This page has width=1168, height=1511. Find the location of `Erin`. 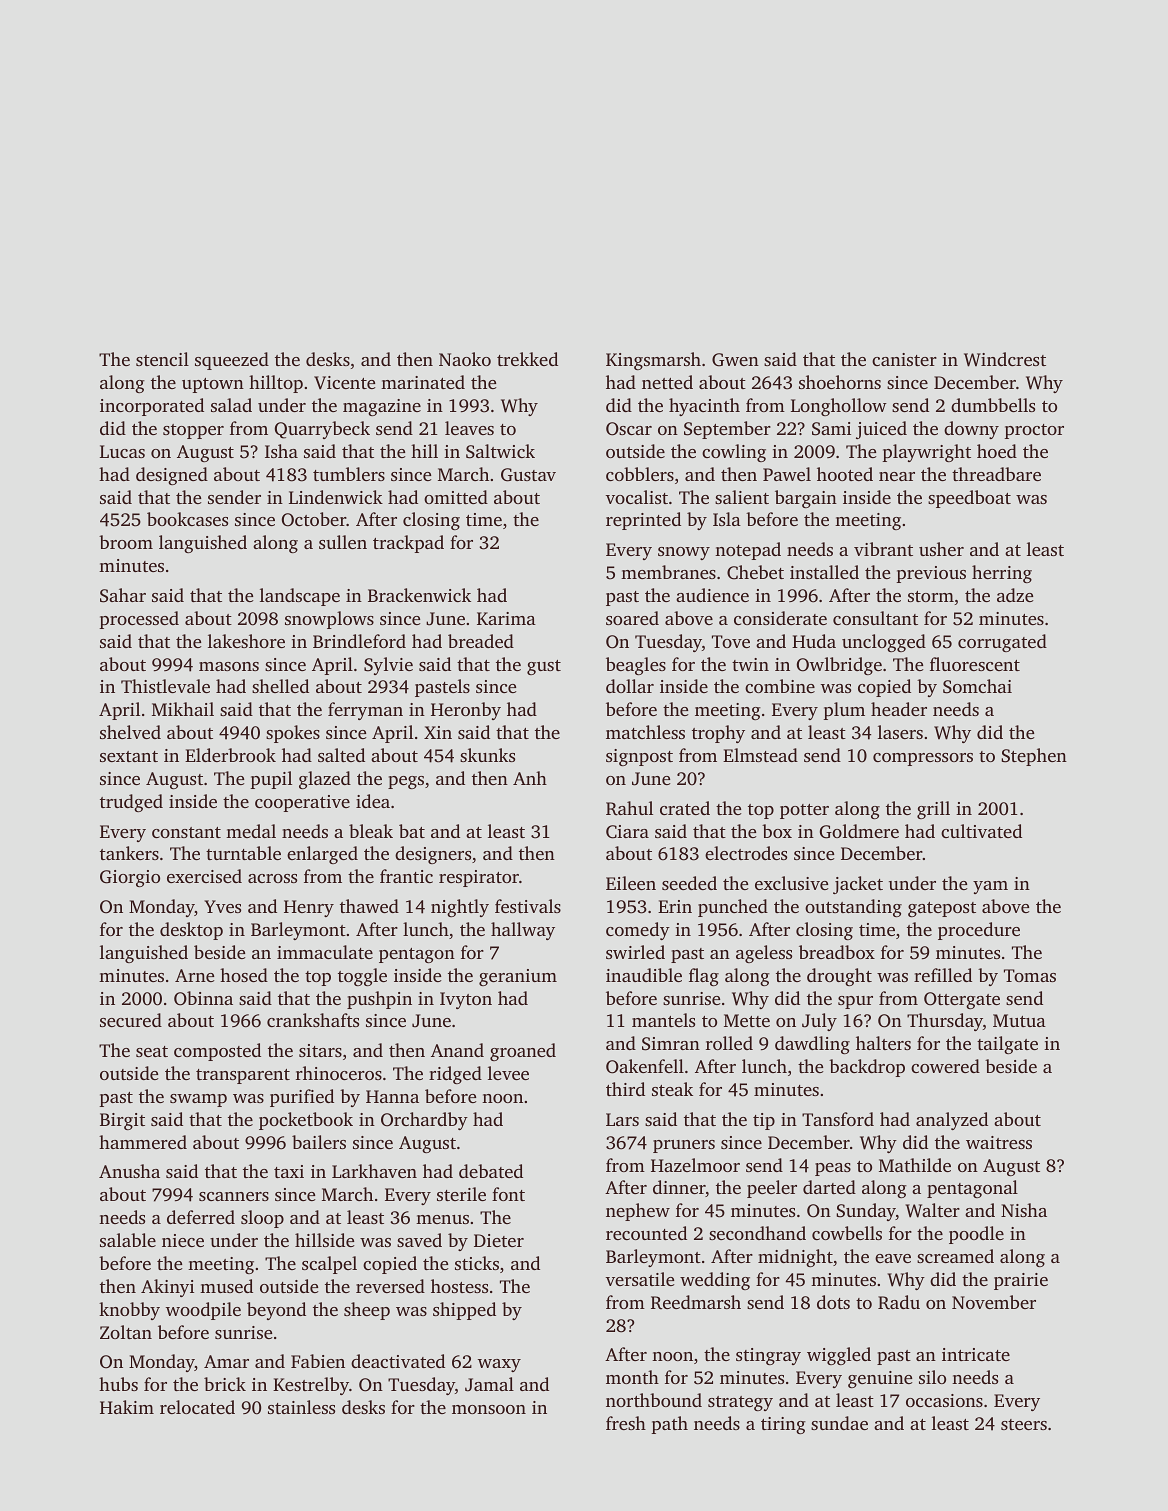

Erin is located at coordinates (675, 906).
